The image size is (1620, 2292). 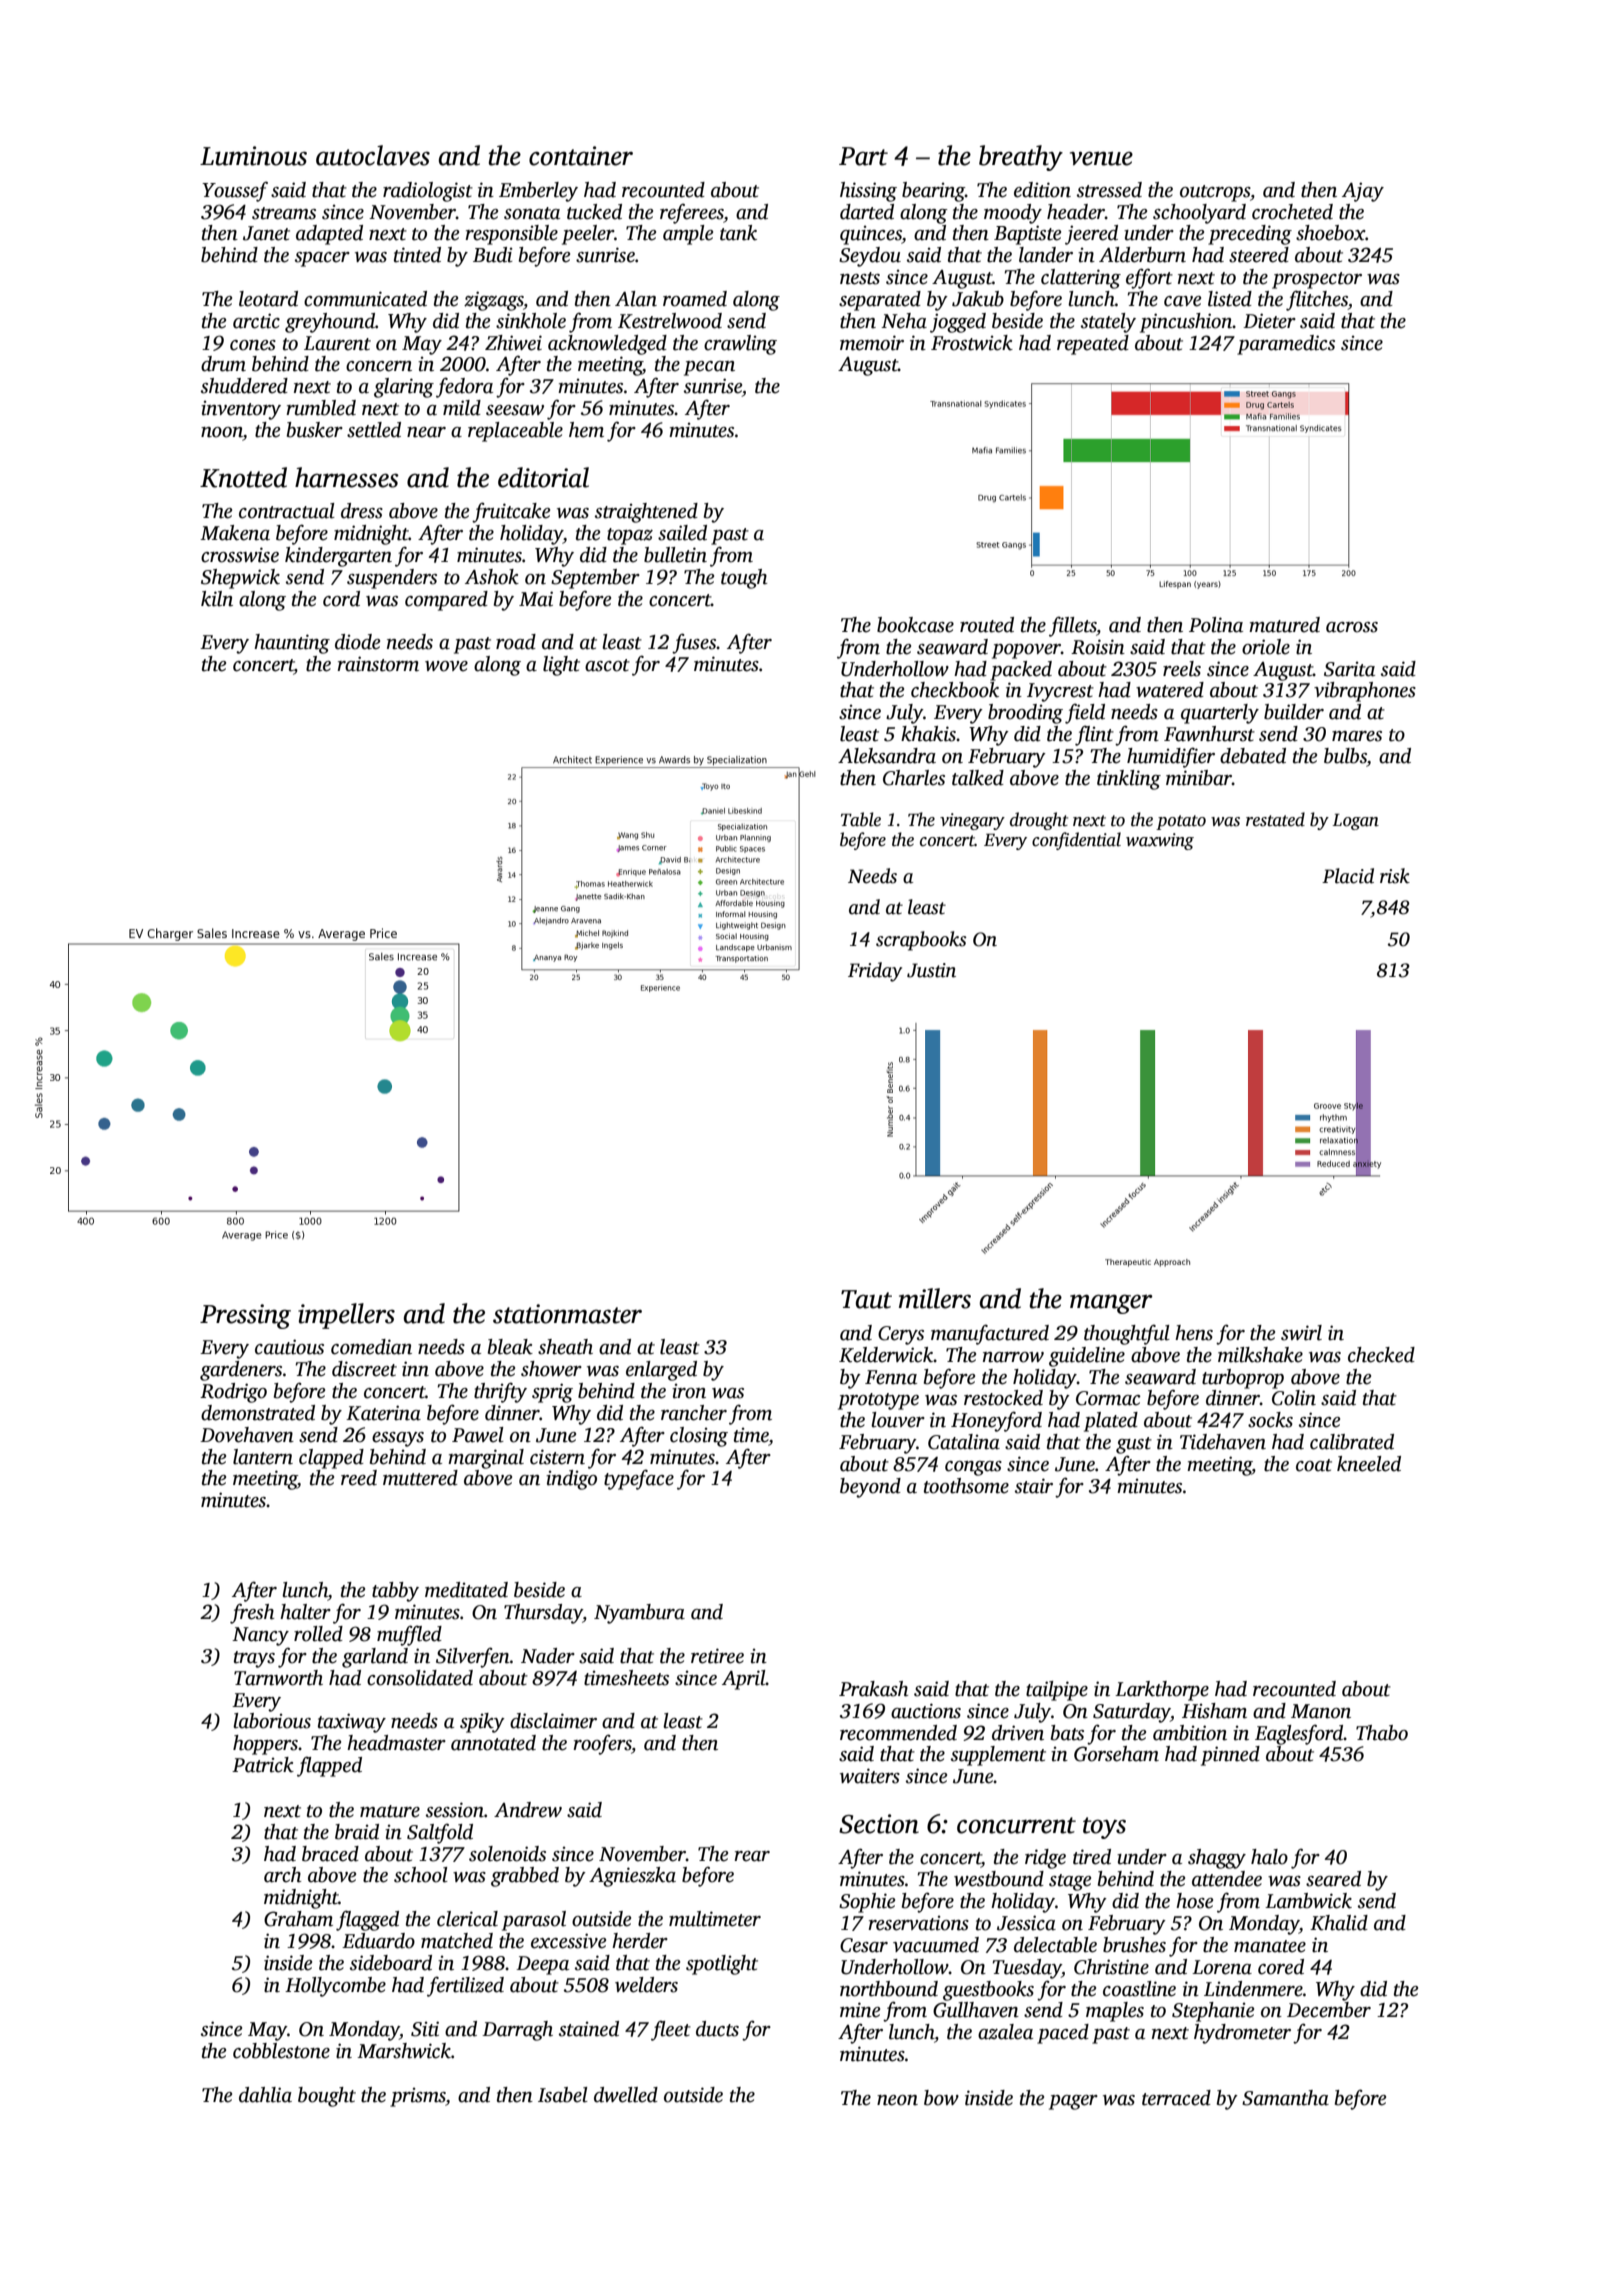 I want to click on paramedics, so click(x=1286, y=345).
